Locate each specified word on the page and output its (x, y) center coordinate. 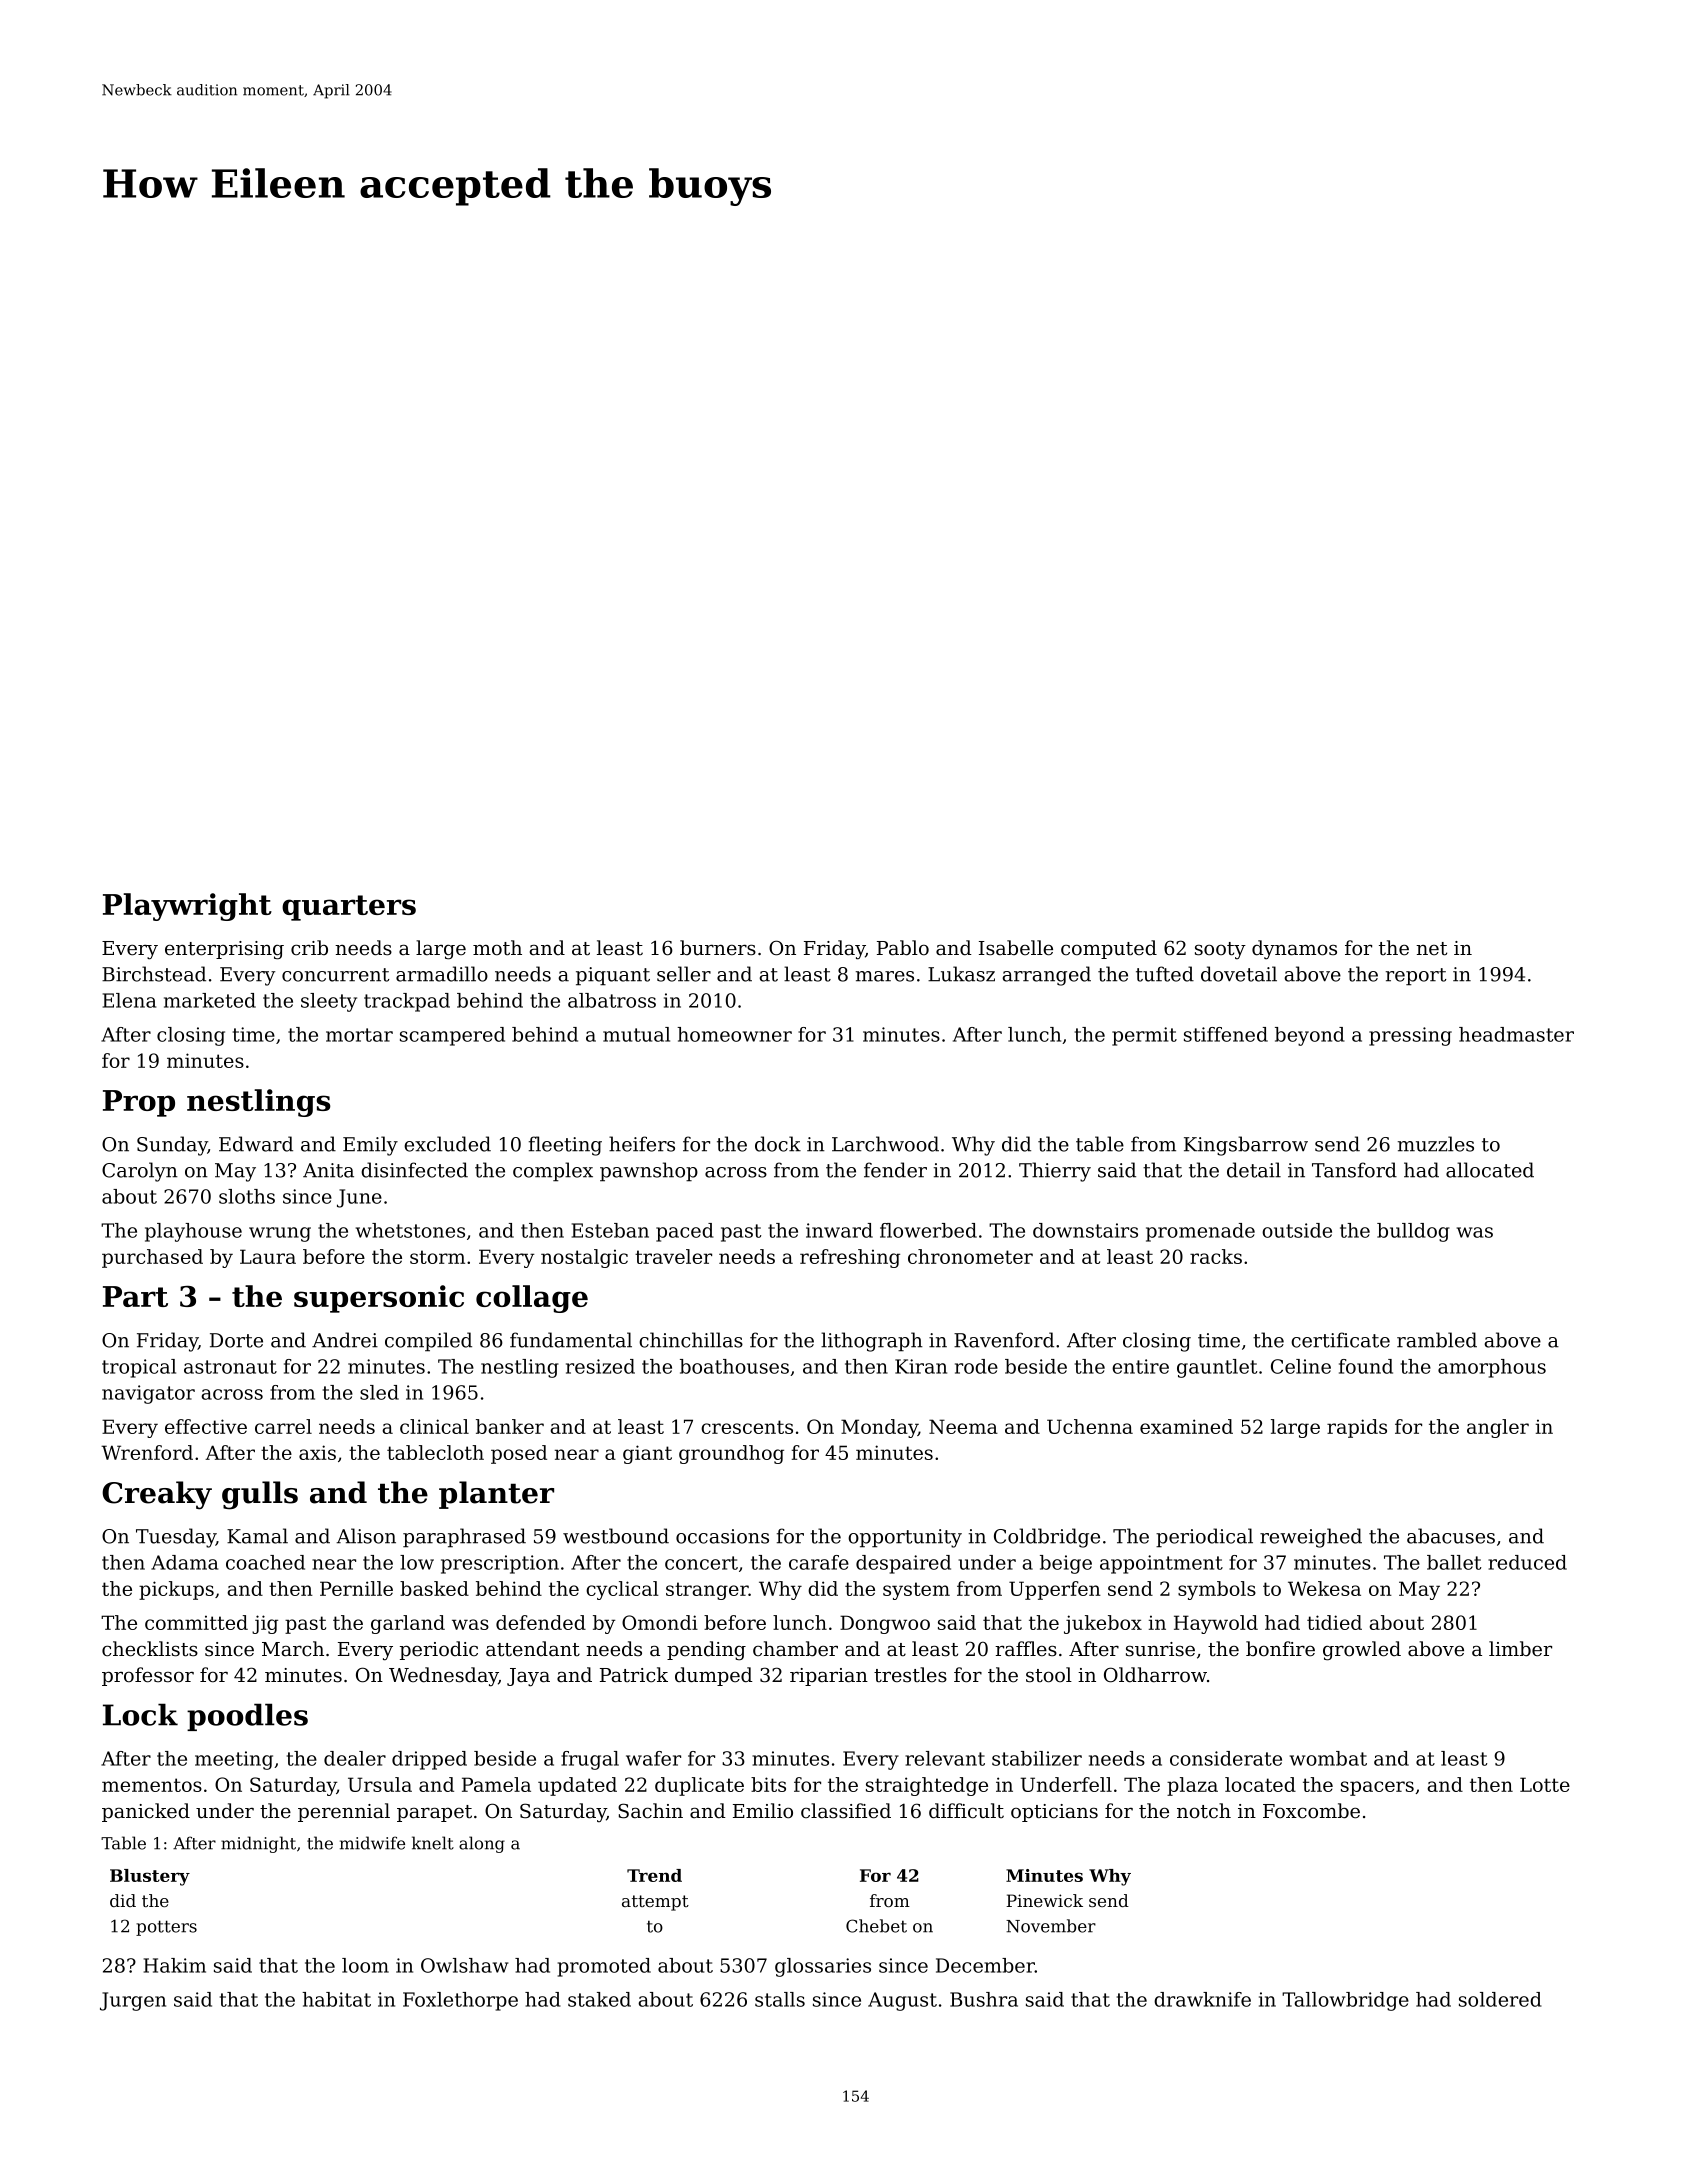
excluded (447, 1144)
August (902, 2001)
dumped (714, 1676)
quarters (349, 908)
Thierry (1055, 1172)
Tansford (1354, 1170)
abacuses (1451, 1536)
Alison (366, 1536)
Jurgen (133, 2001)
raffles (1026, 1649)
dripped (429, 1760)
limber (1520, 1649)
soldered (1500, 1999)
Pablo (903, 948)
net (1431, 949)
